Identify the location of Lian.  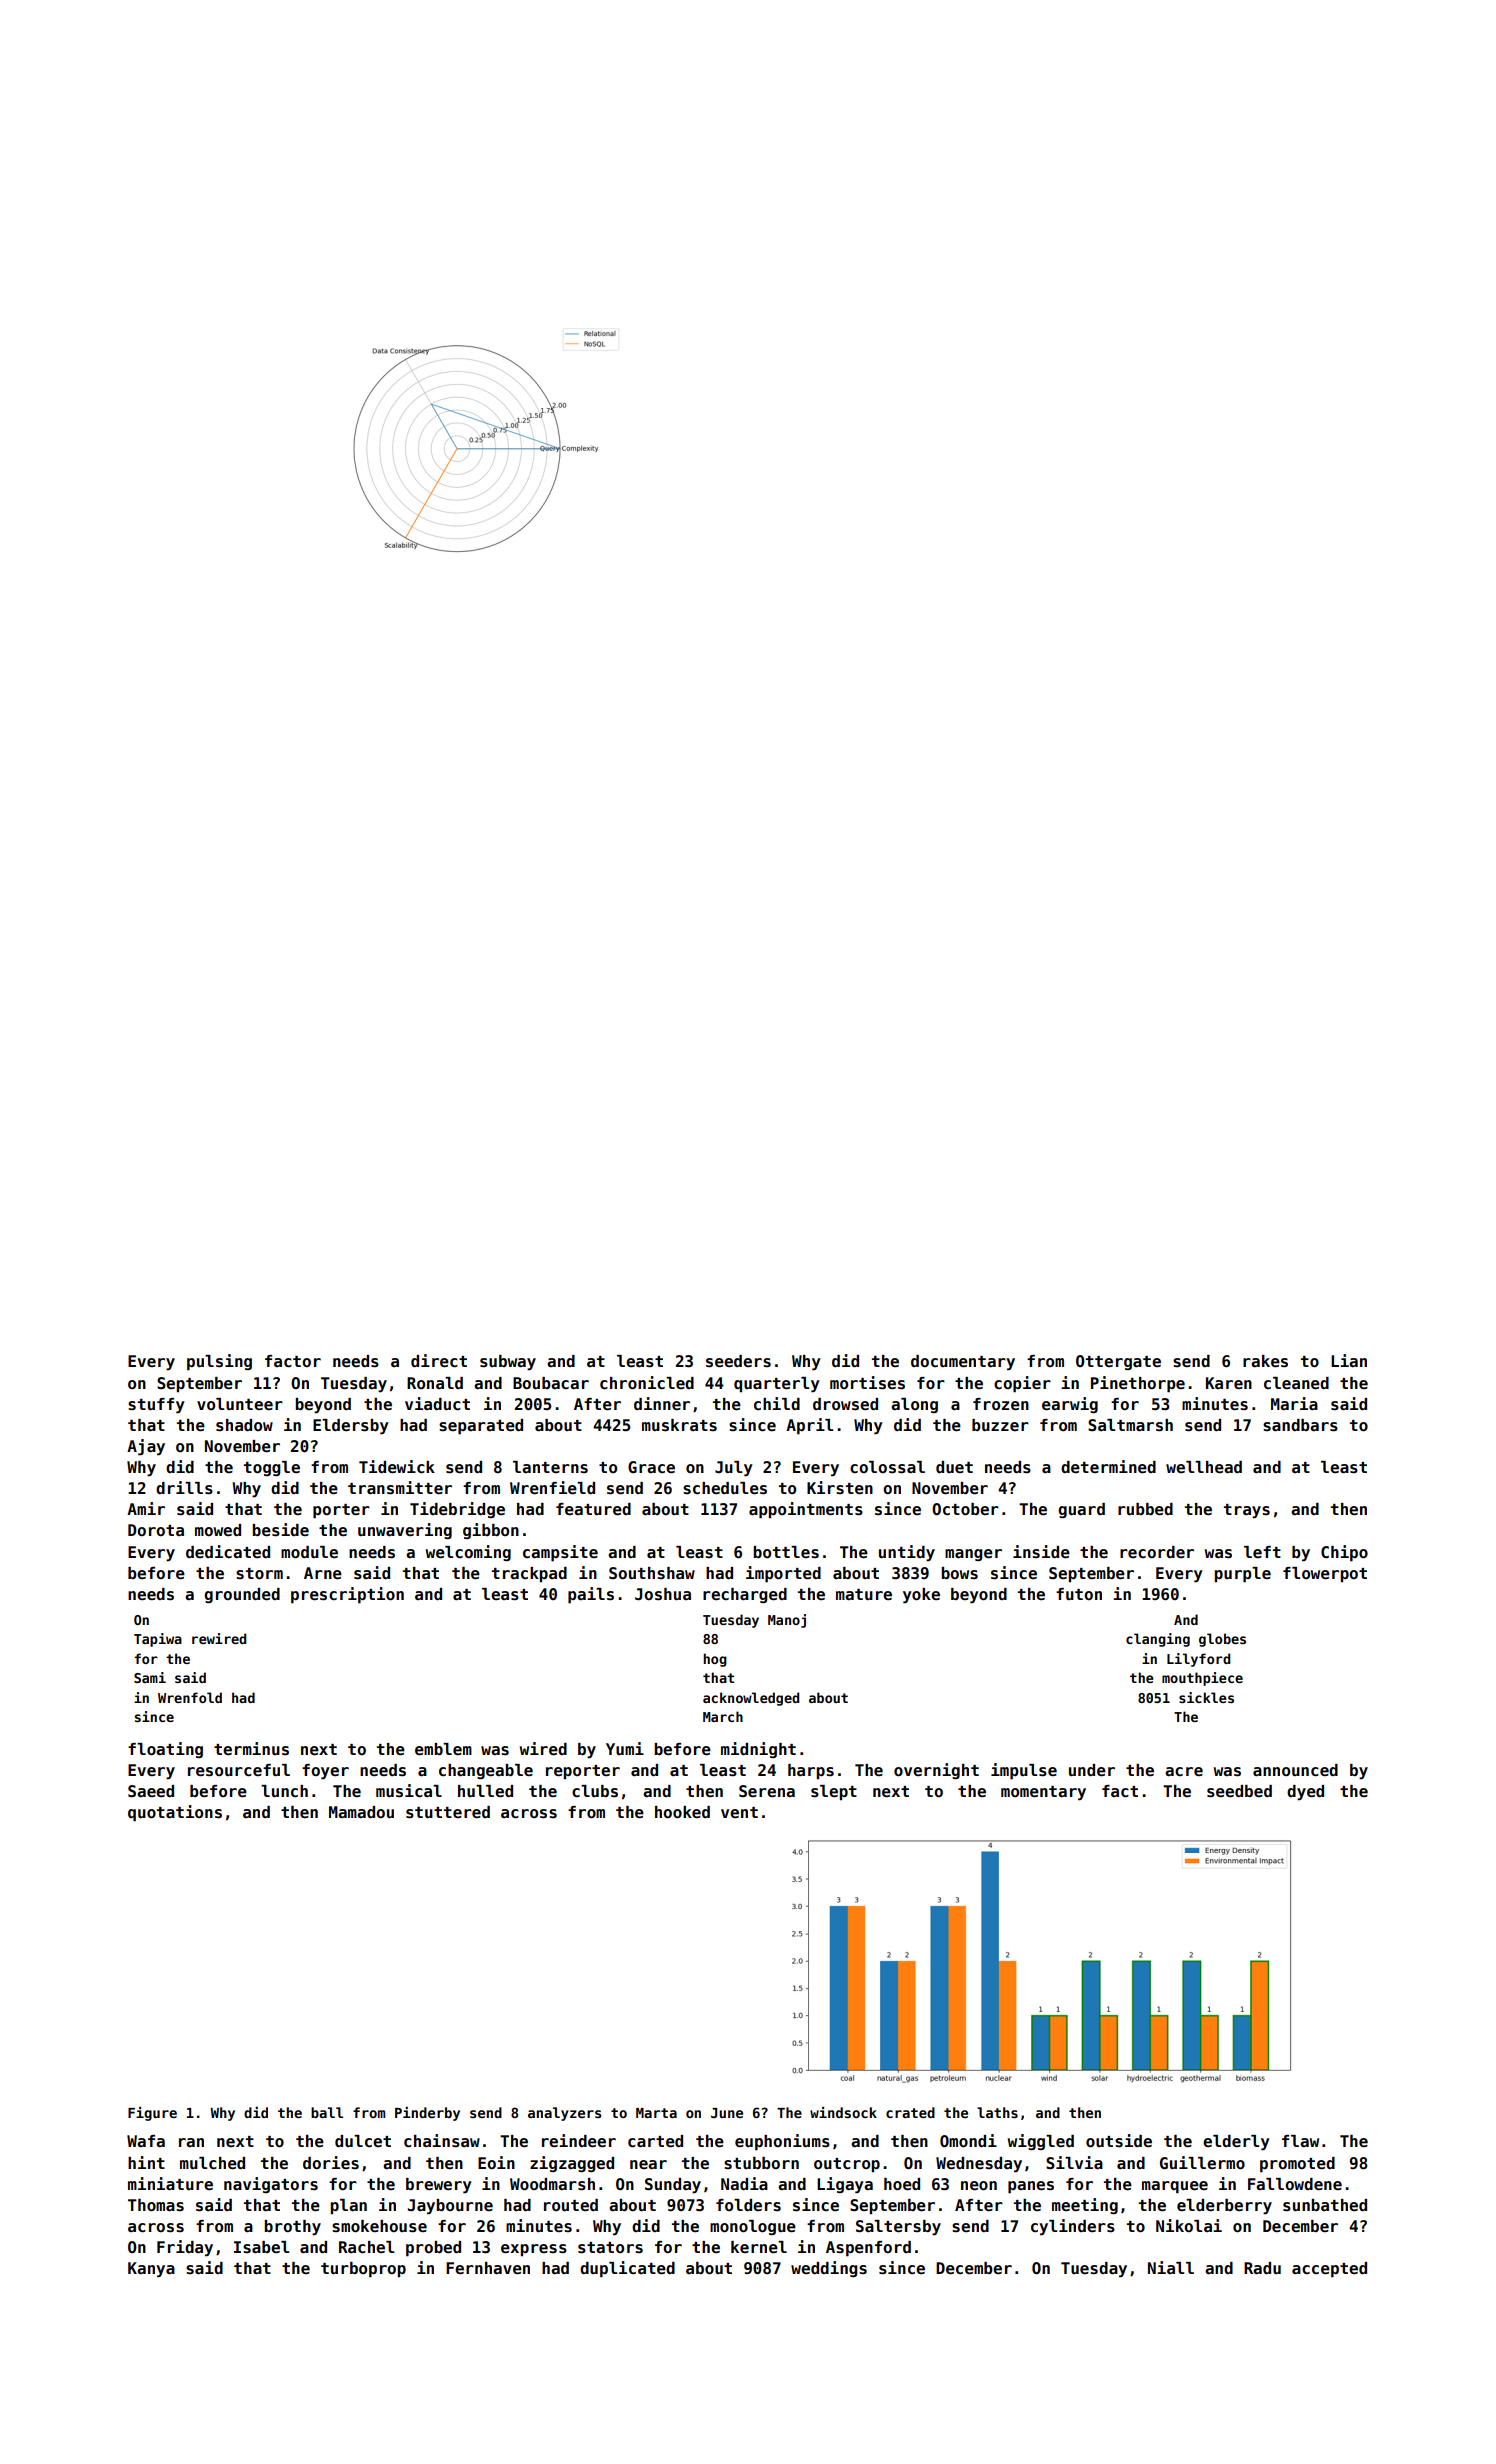
(1349, 1360).
